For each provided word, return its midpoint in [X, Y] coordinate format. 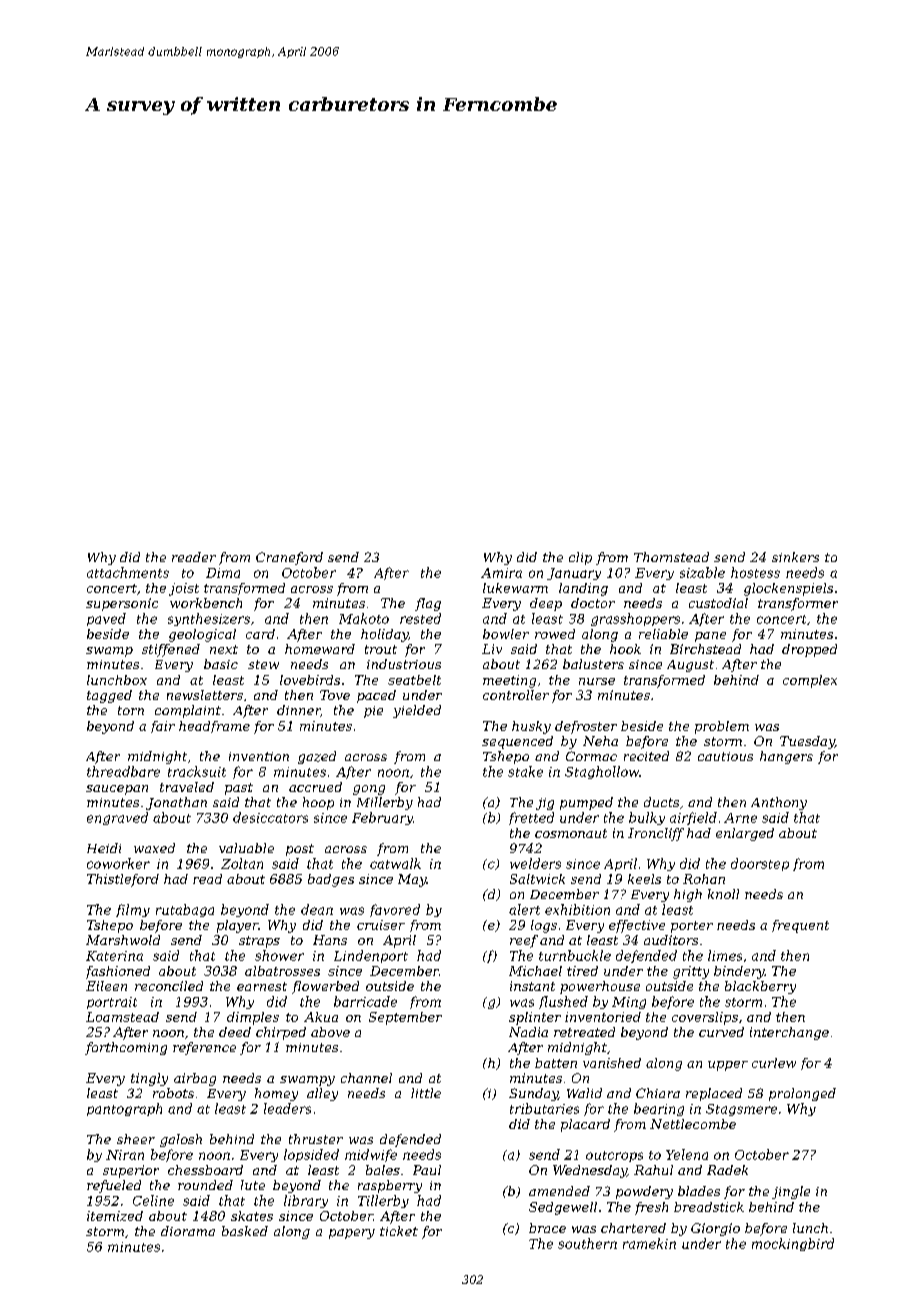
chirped [281, 1033]
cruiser [381, 925]
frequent [800, 926]
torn [131, 710]
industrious [404, 664]
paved [106, 619]
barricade [365, 1001]
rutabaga [185, 910]
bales [383, 1170]
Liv [492, 649]
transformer [798, 604]
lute [253, 1185]
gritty [691, 972]
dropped [809, 650]
